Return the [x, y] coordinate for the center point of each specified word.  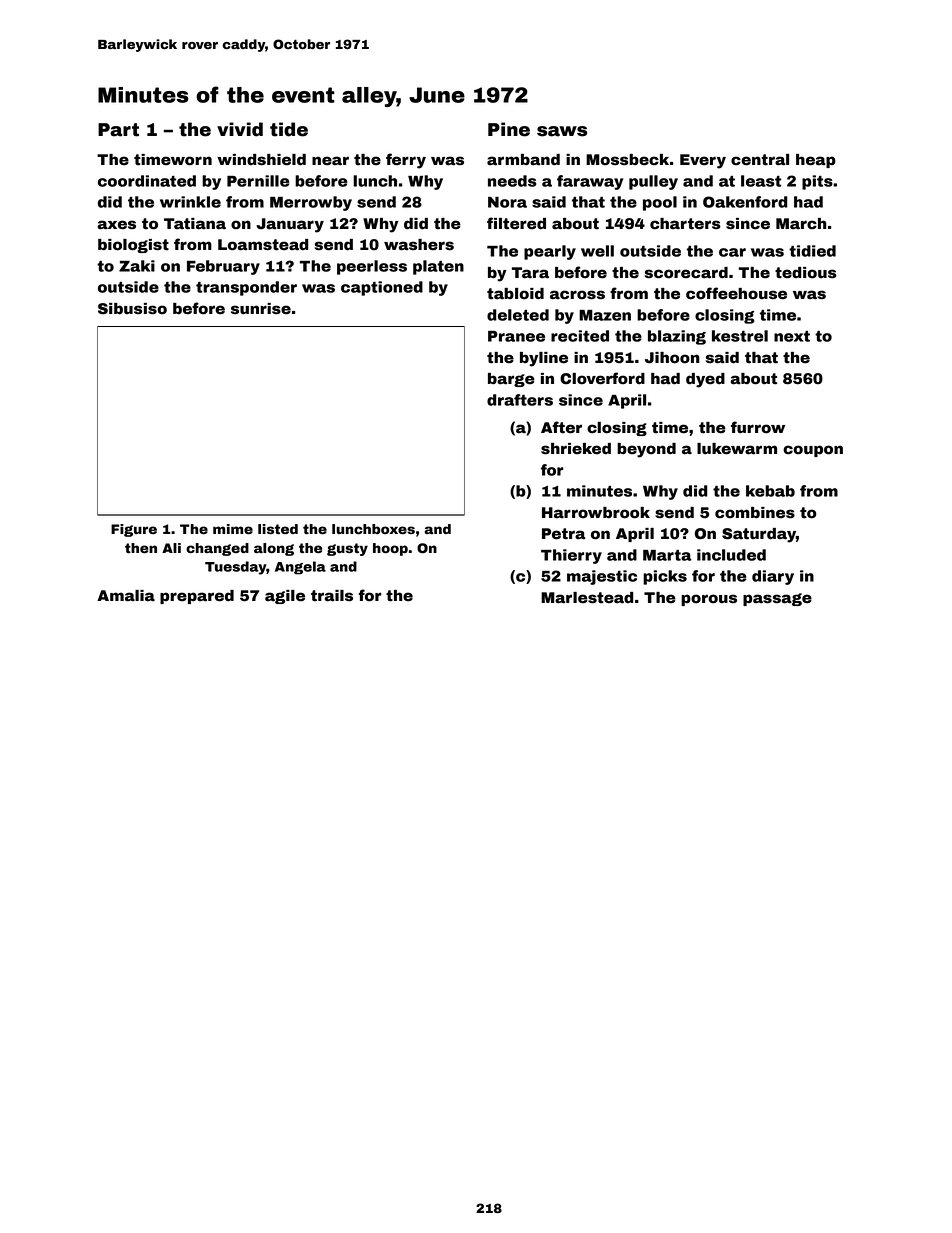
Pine [509, 129]
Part [118, 130]
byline [544, 359]
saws [562, 131]
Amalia [126, 596]
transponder [246, 288]
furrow [758, 427]
